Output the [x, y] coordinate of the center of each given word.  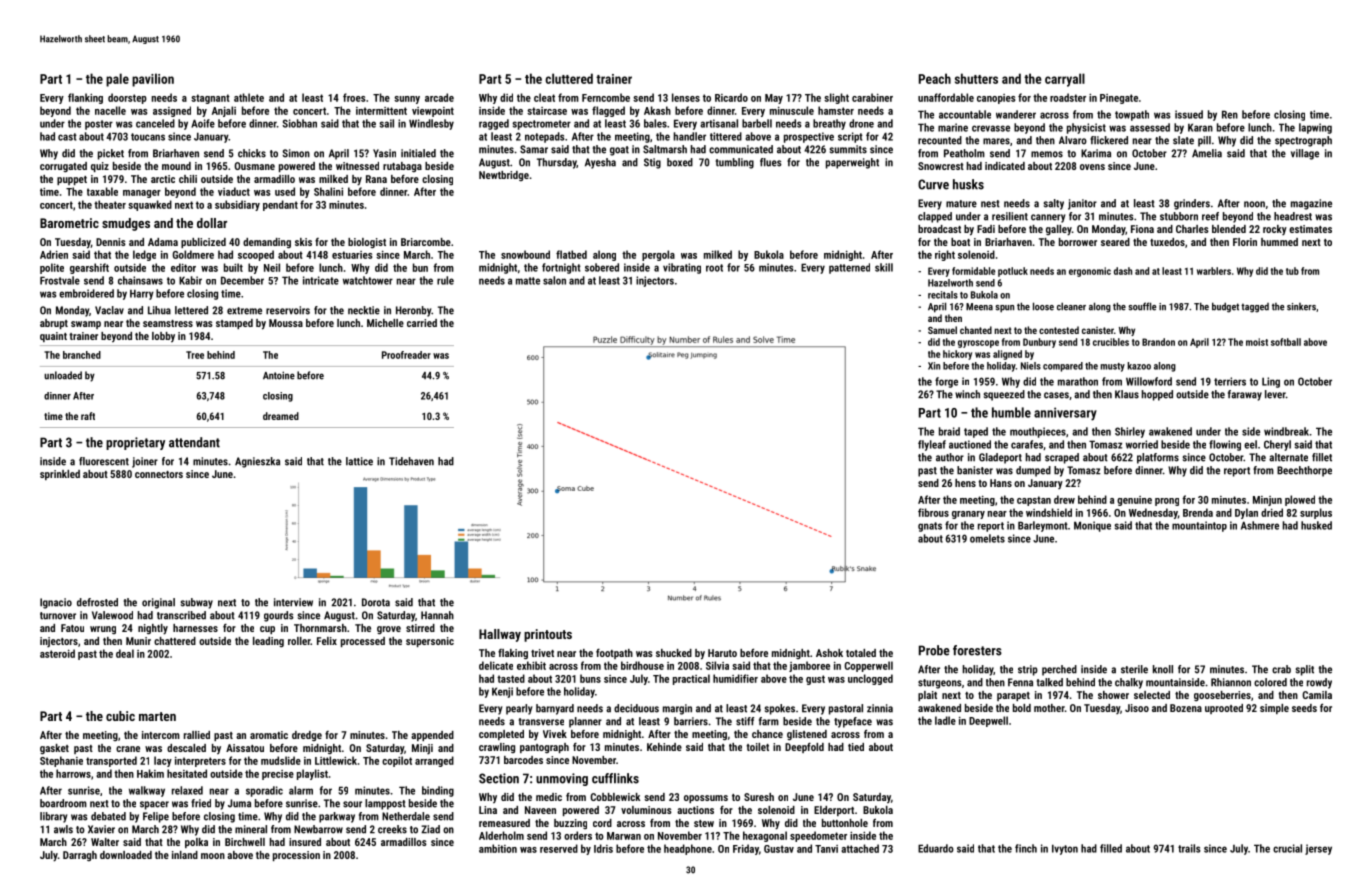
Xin [934, 366]
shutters [976, 78]
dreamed [281, 416]
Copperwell [868, 666]
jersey [1318, 849]
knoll [1163, 669]
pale [117, 80]
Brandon [1158, 342]
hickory [957, 355]
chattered [175, 641]
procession [296, 856]
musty [1113, 367]
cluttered [569, 78]
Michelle [385, 323]
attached [860, 848]
